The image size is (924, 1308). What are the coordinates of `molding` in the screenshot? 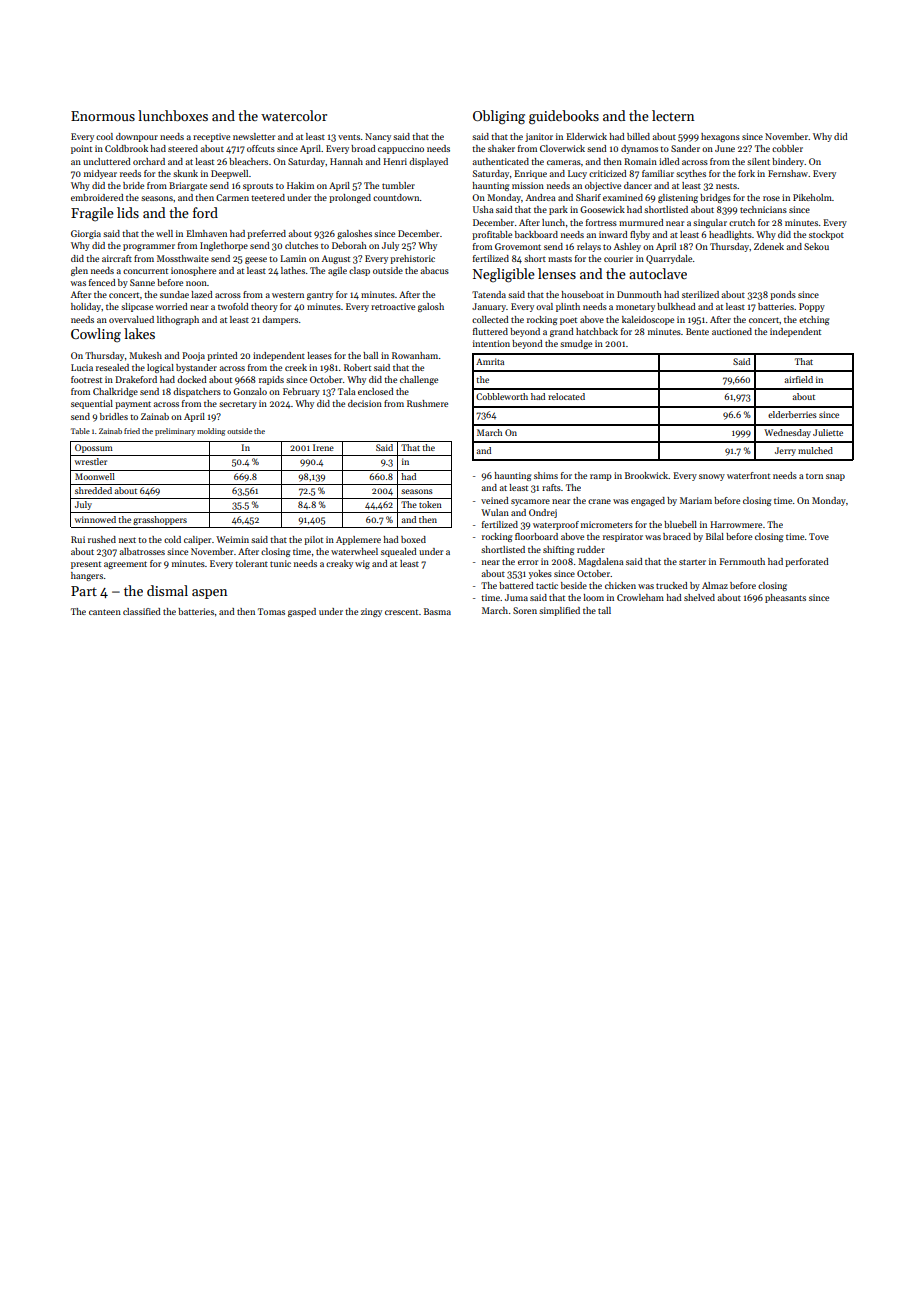 It's located at (211, 432).
